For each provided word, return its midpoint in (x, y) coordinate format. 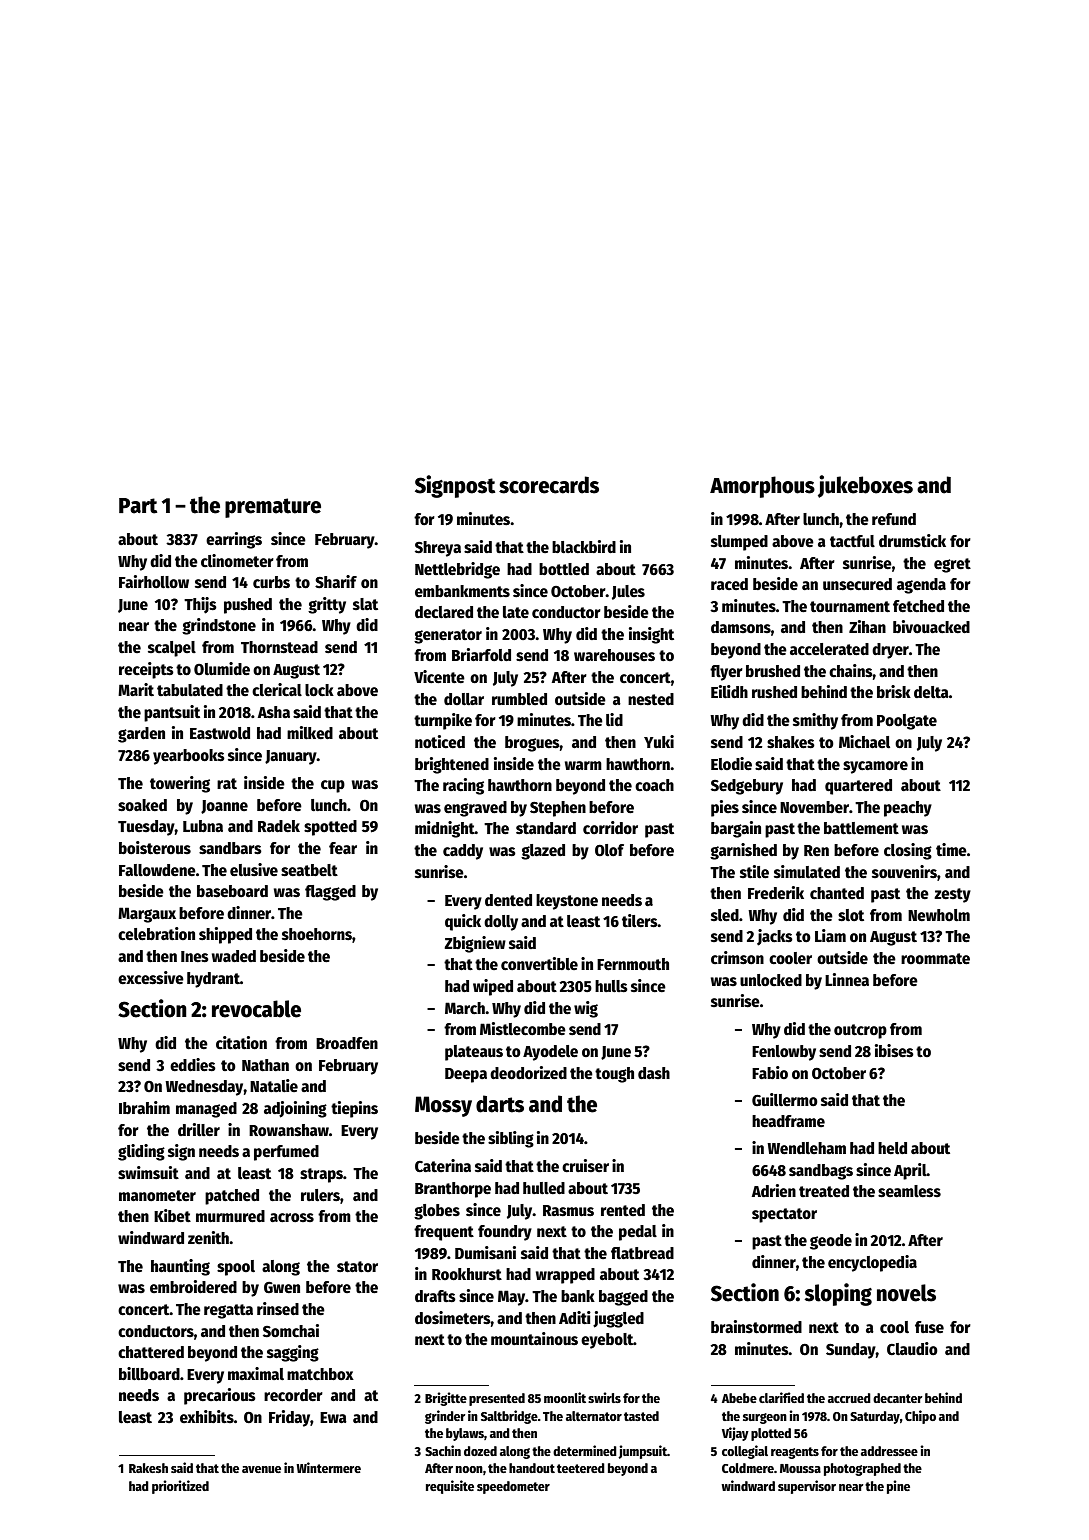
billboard (149, 1373)
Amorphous (762, 487)
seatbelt (309, 870)
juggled (618, 1319)
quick (463, 922)
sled (725, 915)
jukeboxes (865, 486)
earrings (234, 540)
